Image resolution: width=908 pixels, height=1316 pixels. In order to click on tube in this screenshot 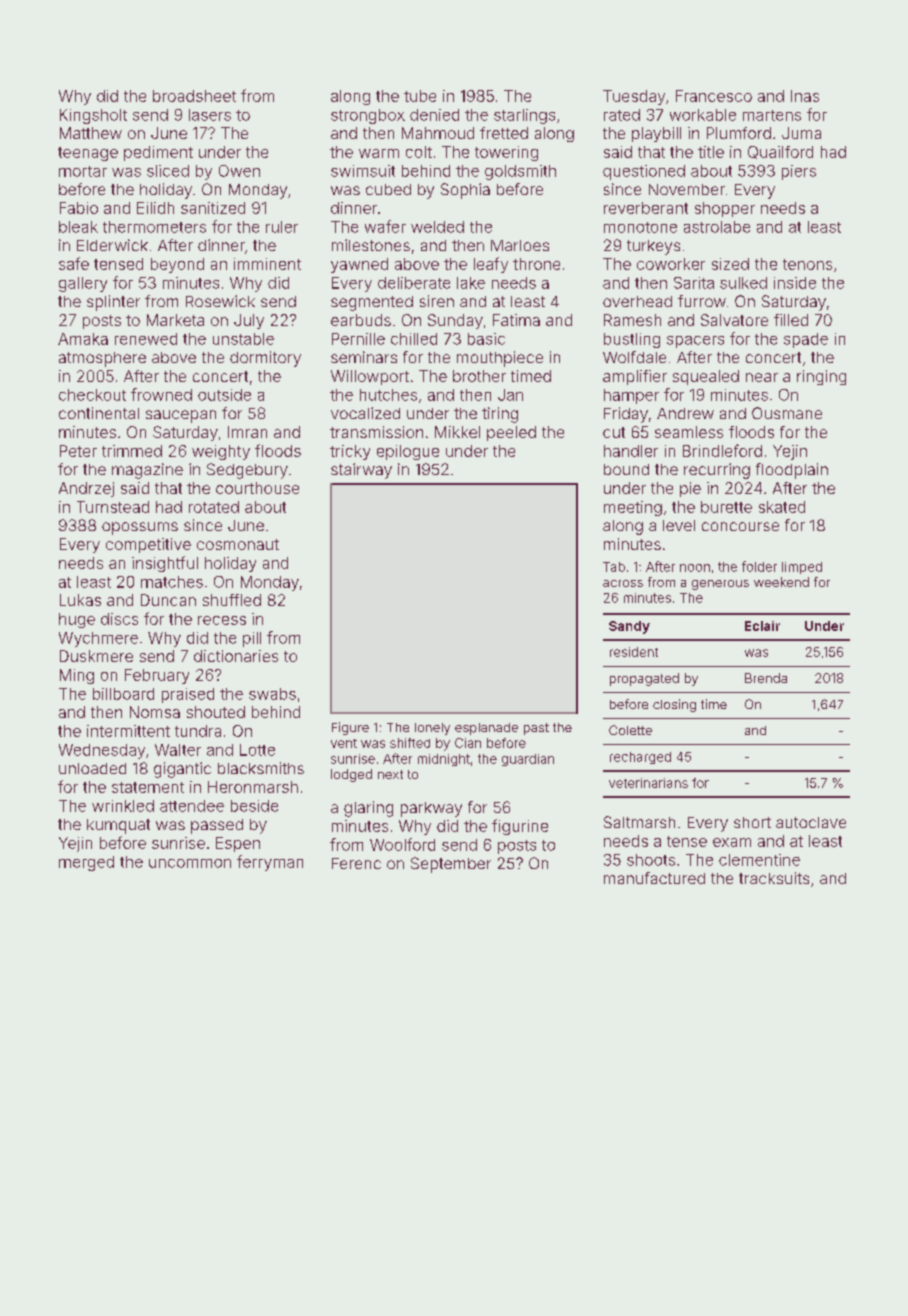, I will do `click(420, 96)`.
